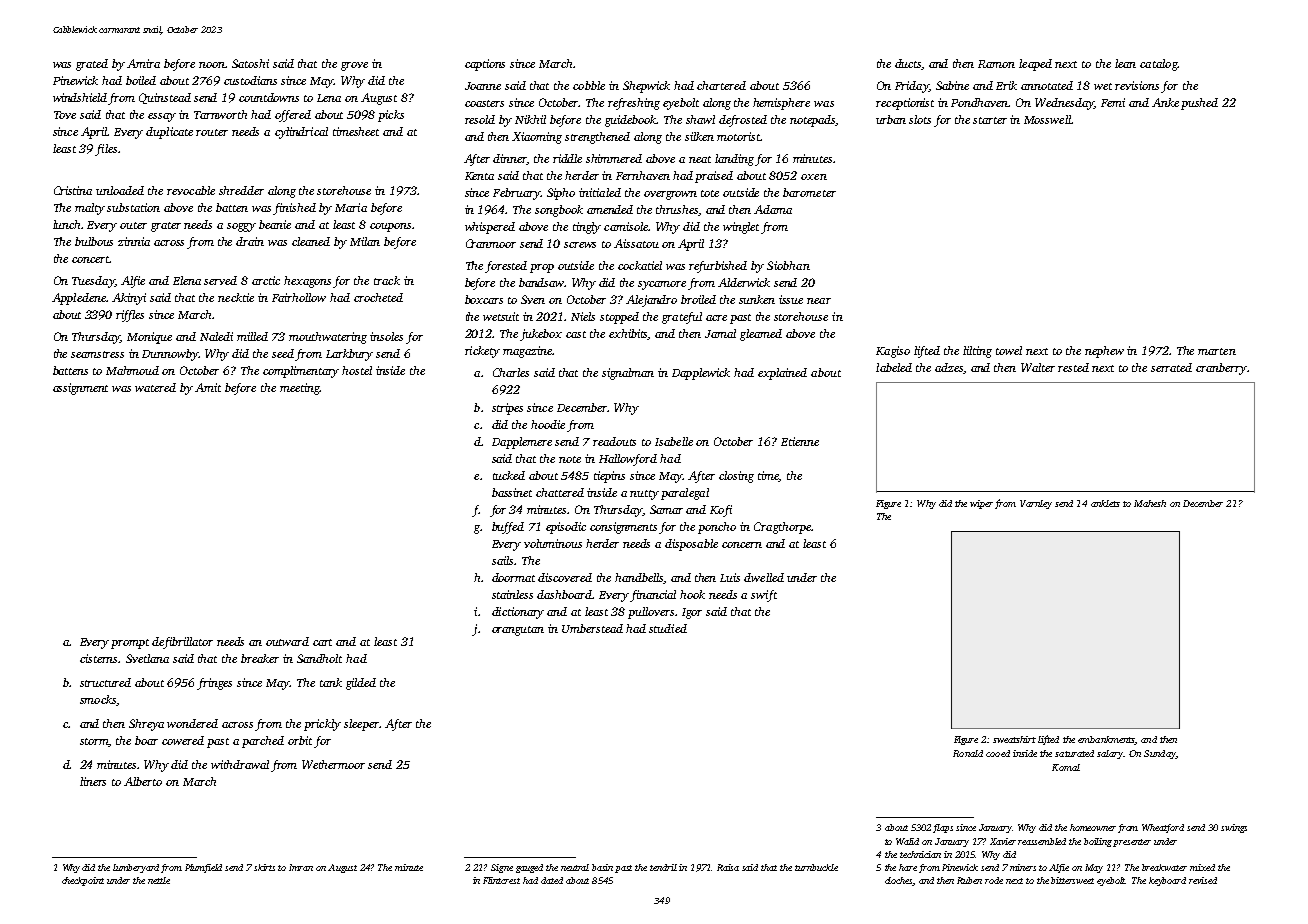 This screenshot has width=1308, height=924. Describe the element at coordinates (819, 301) in the screenshot. I see `near` at that location.
